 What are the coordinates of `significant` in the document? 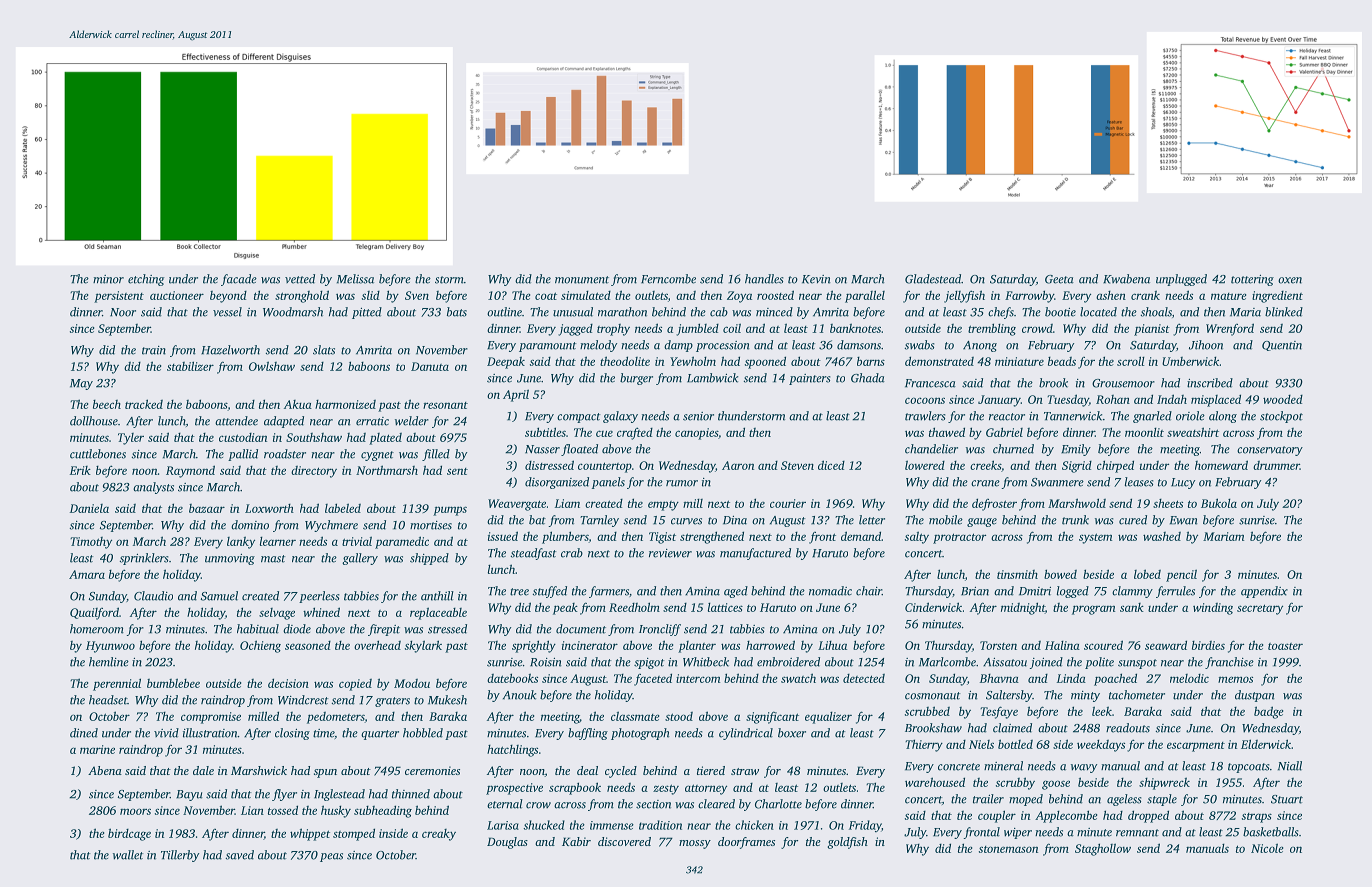 It's located at (772, 717).
